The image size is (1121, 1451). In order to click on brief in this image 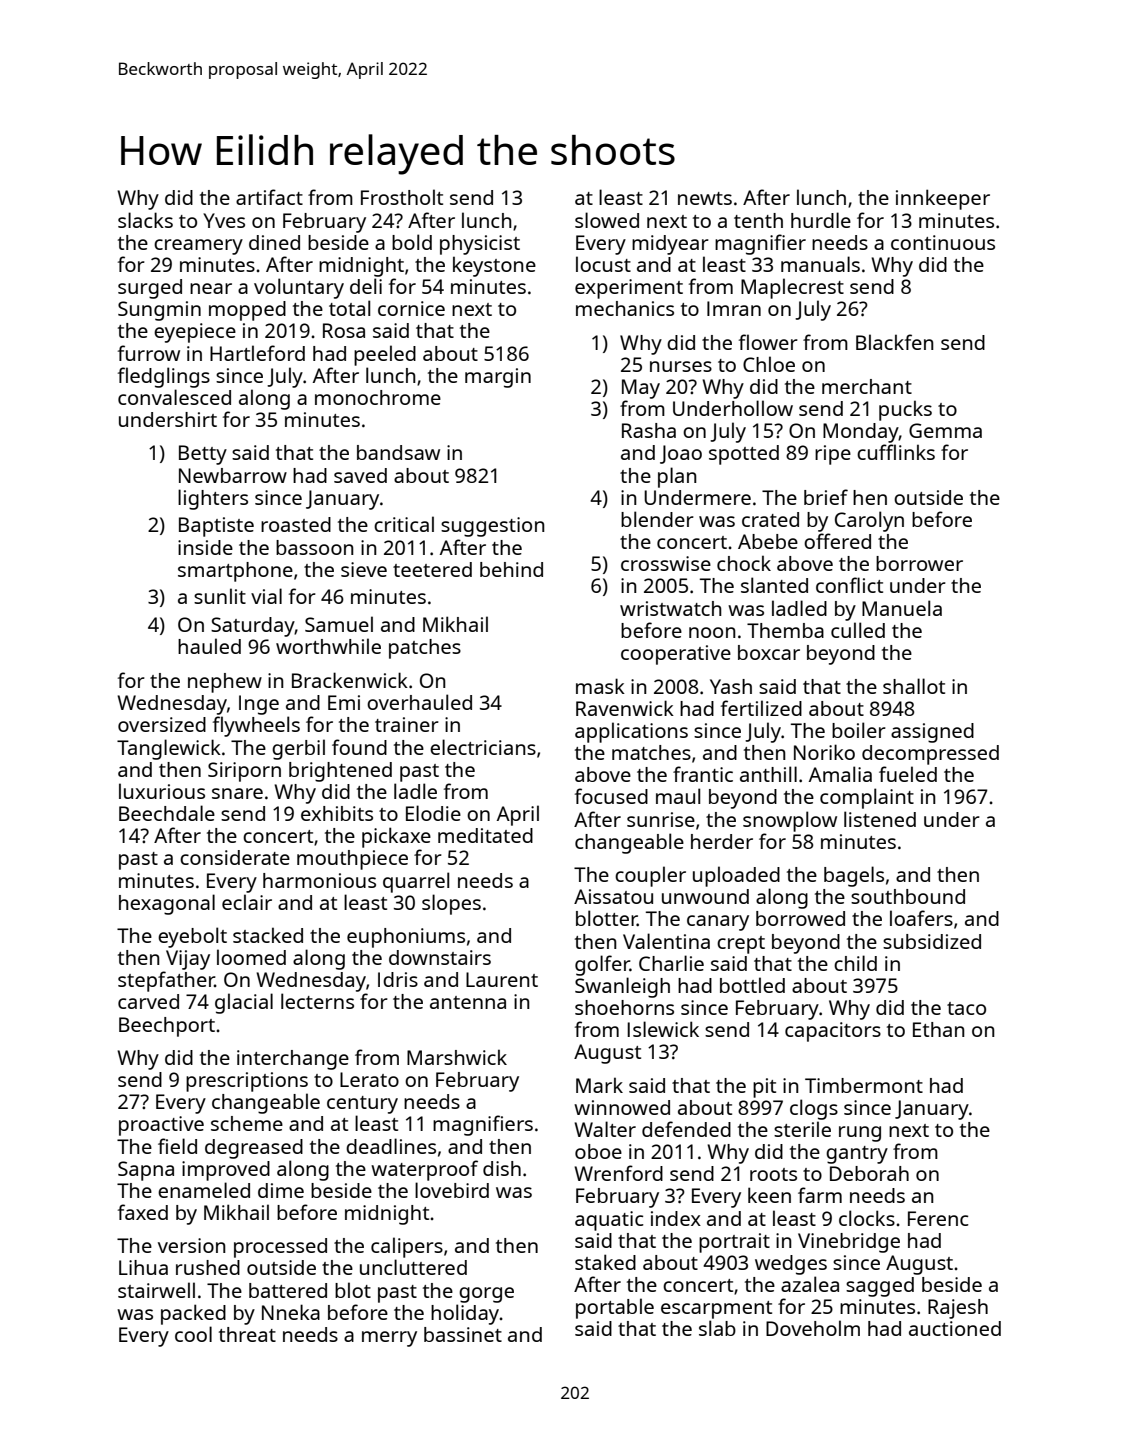, I will do `click(826, 497)`.
